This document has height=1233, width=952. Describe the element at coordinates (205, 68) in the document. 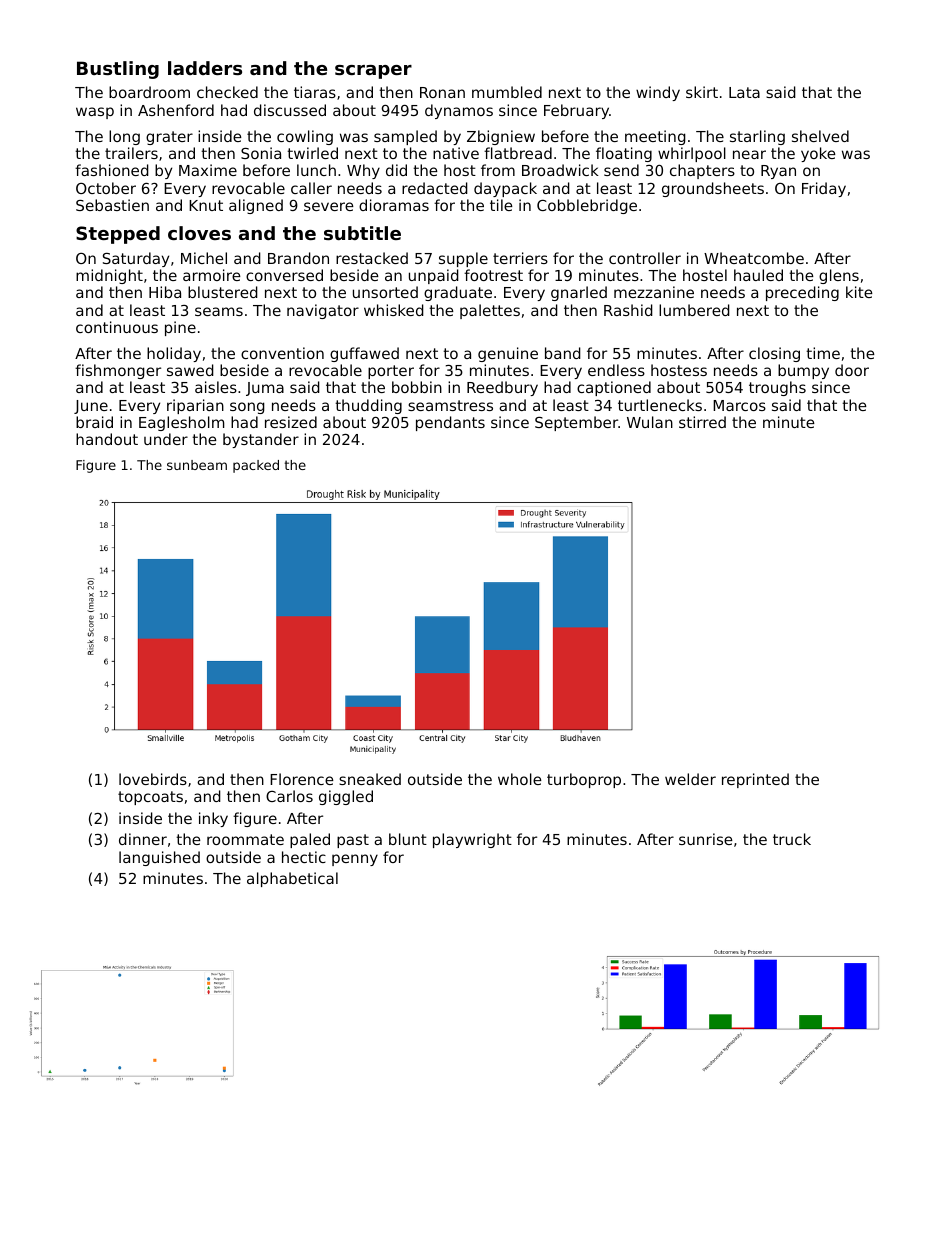

I see `ladders` at that location.
